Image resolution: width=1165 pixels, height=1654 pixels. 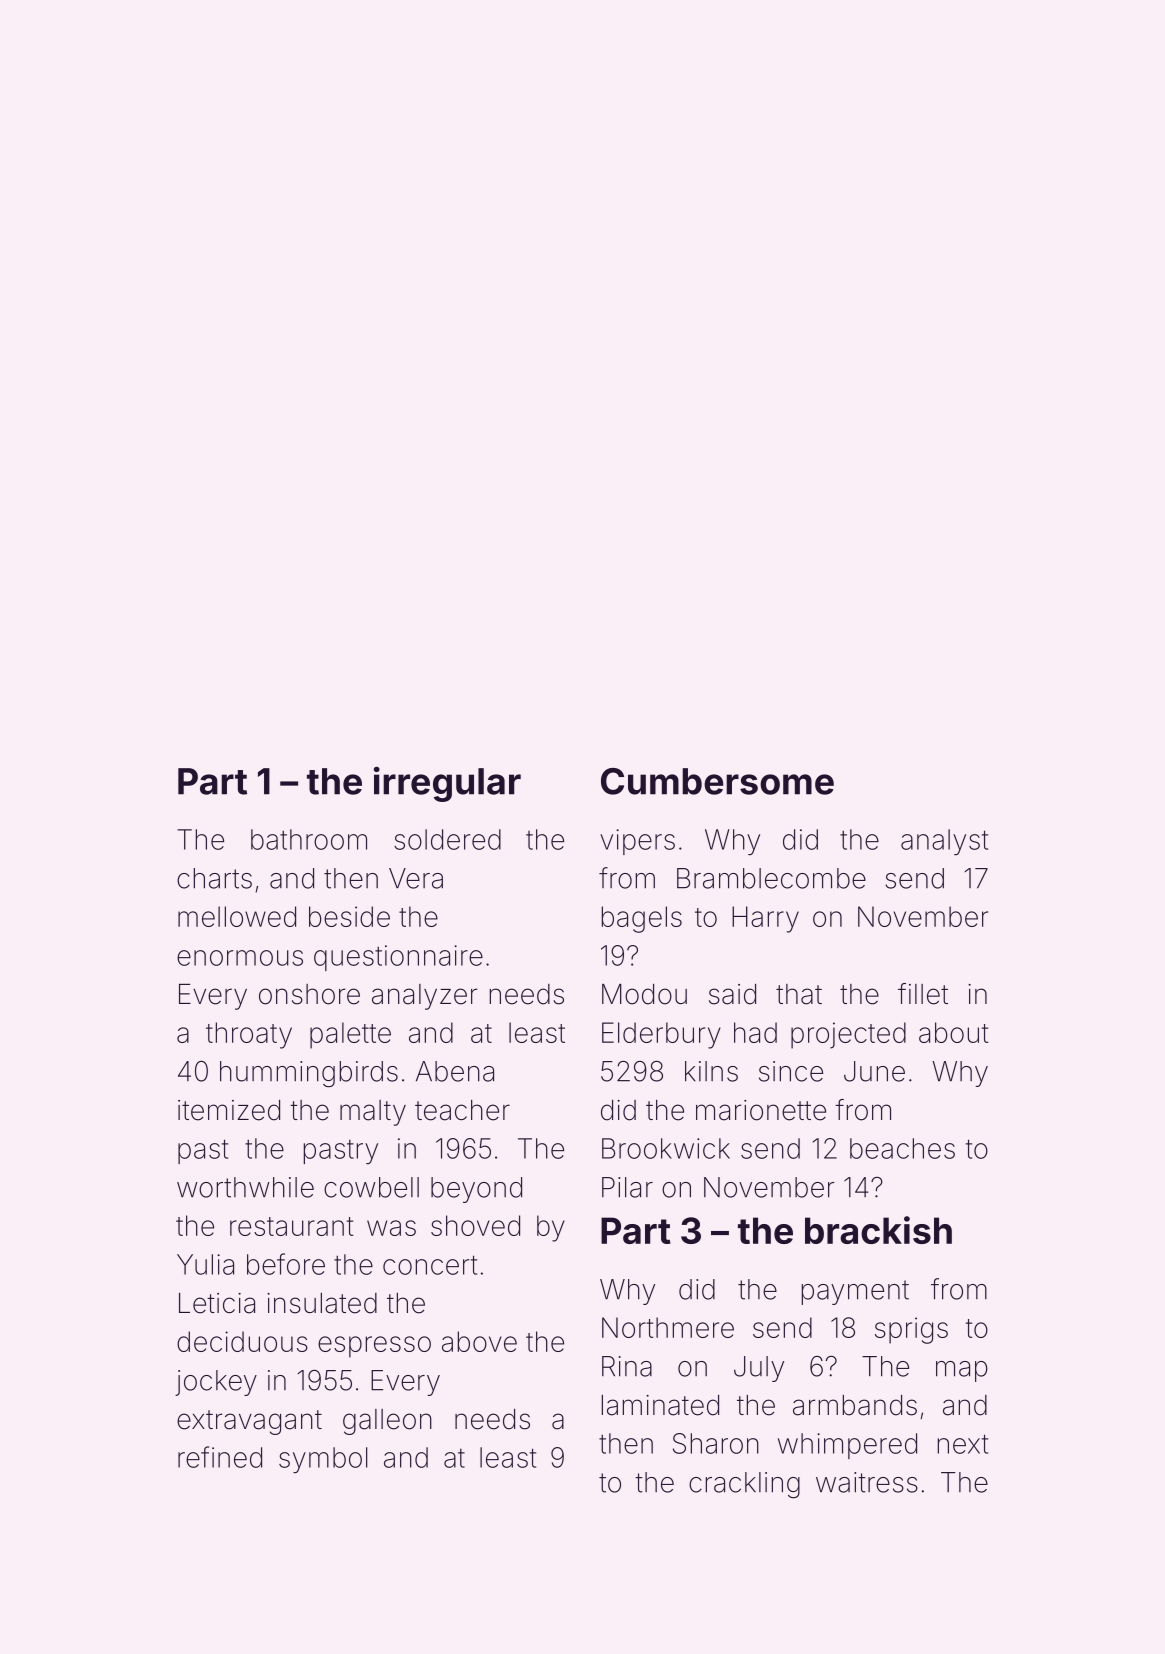 I want to click on Sharon, so click(x=716, y=1443).
